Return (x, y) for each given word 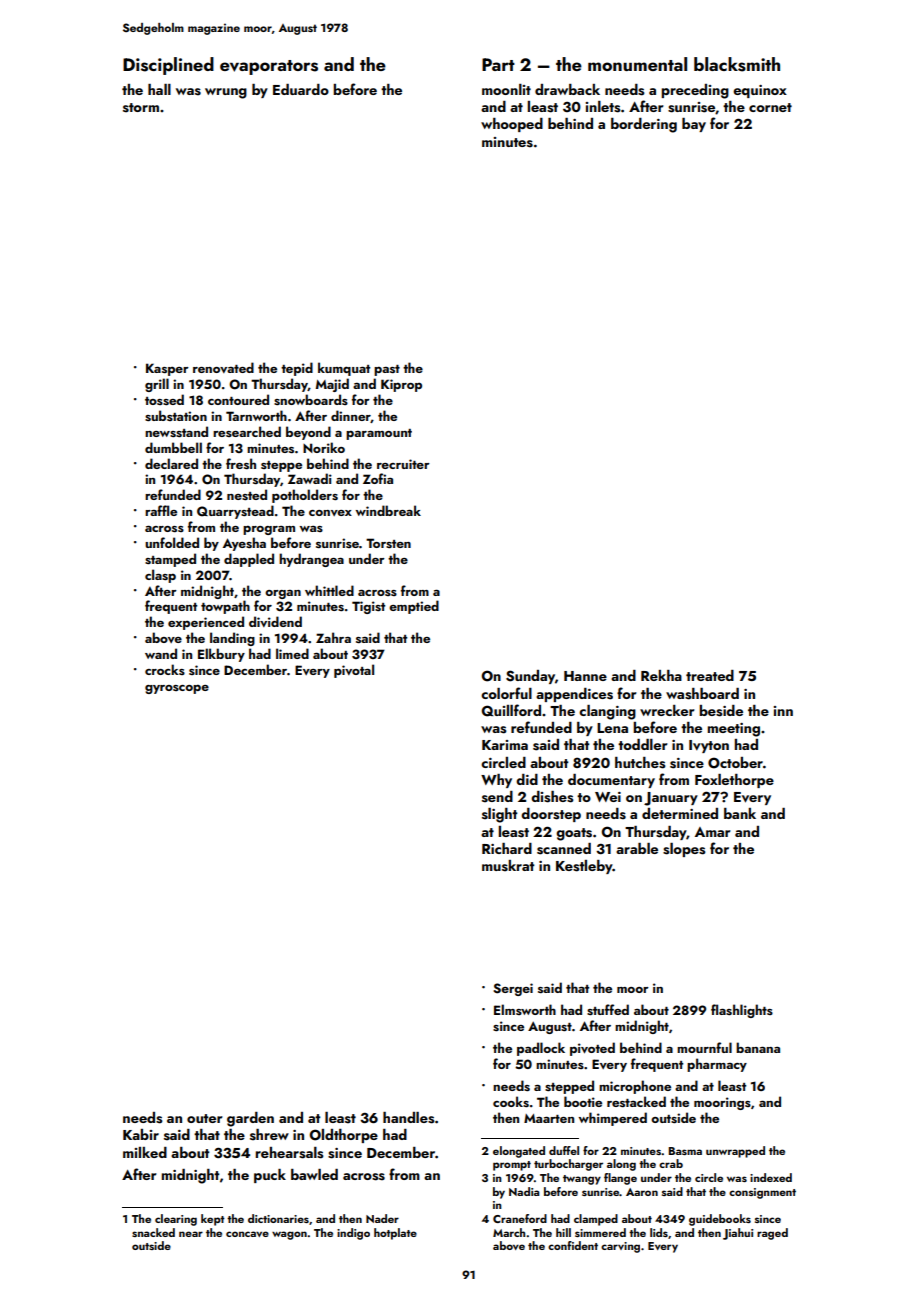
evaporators (269, 67)
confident (573, 1245)
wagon (289, 1235)
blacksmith (737, 64)
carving (620, 1247)
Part (498, 64)
